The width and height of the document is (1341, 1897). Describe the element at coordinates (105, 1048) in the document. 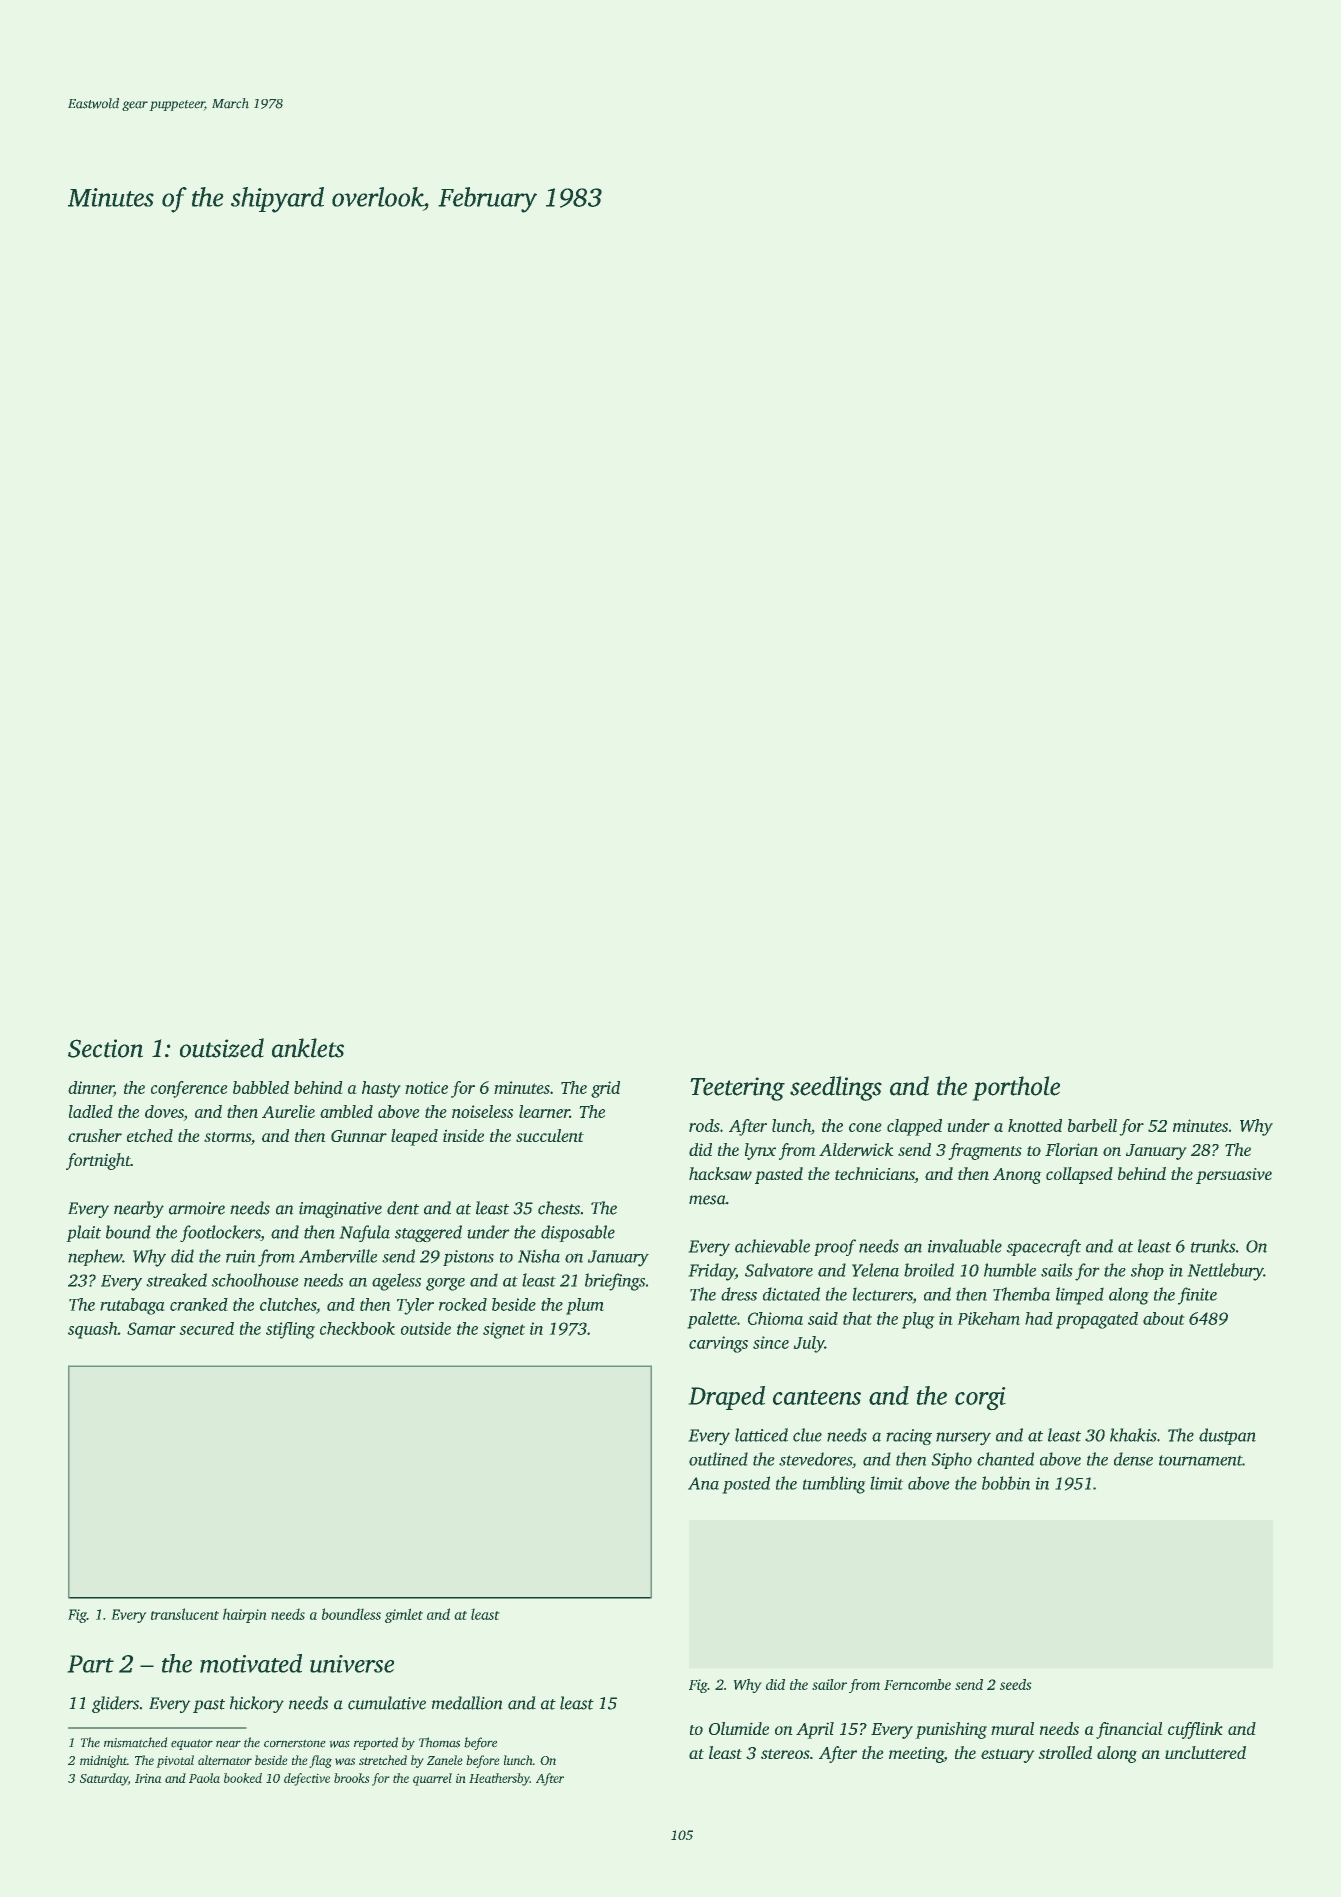

I see `Section` at that location.
